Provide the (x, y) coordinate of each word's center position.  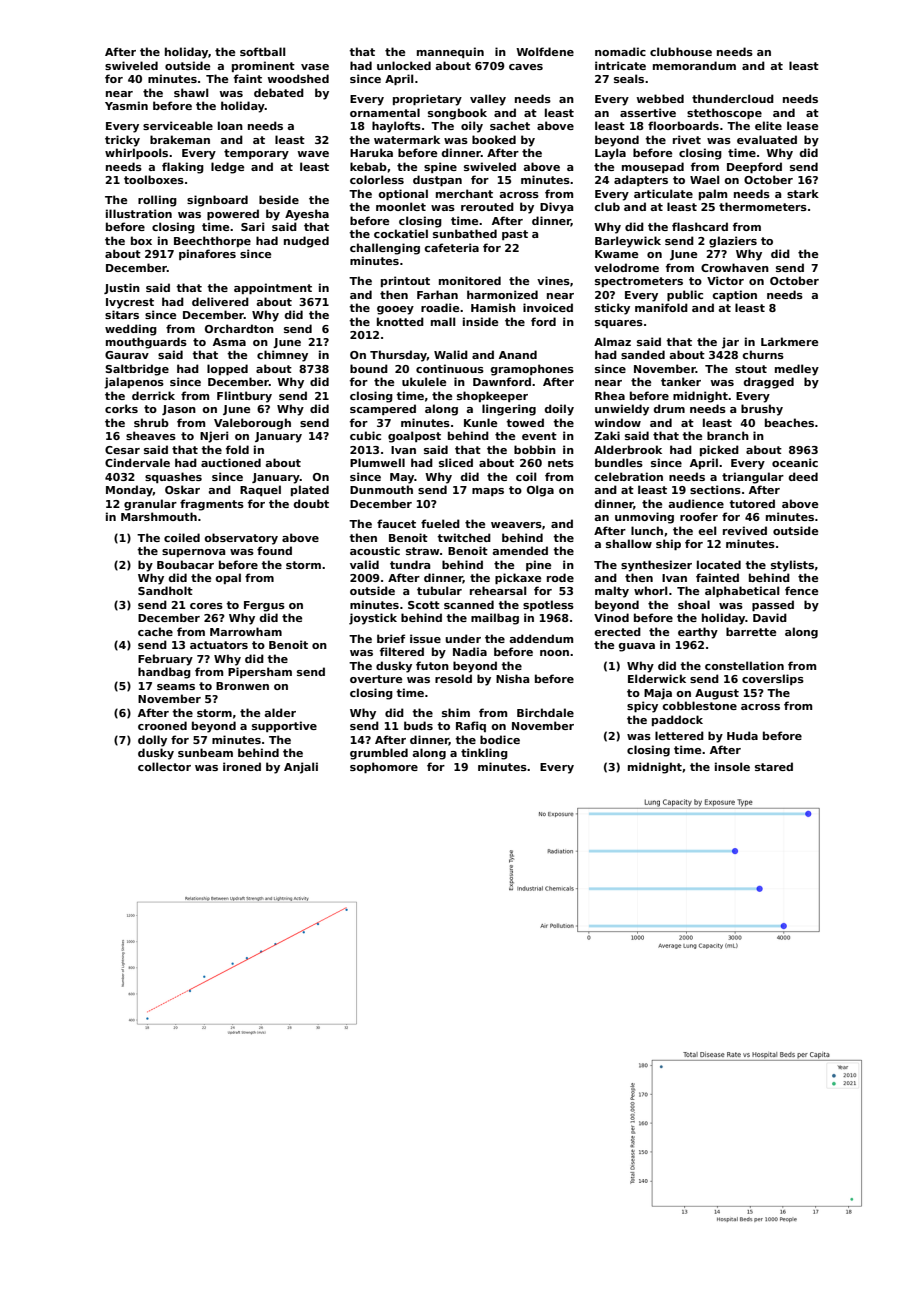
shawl (191, 92)
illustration (139, 213)
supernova (194, 553)
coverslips (773, 679)
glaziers (733, 242)
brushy (762, 410)
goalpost (414, 437)
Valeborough (252, 424)
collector (164, 766)
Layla (610, 154)
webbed (660, 98)
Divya (557, 208)
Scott (424, 605)
